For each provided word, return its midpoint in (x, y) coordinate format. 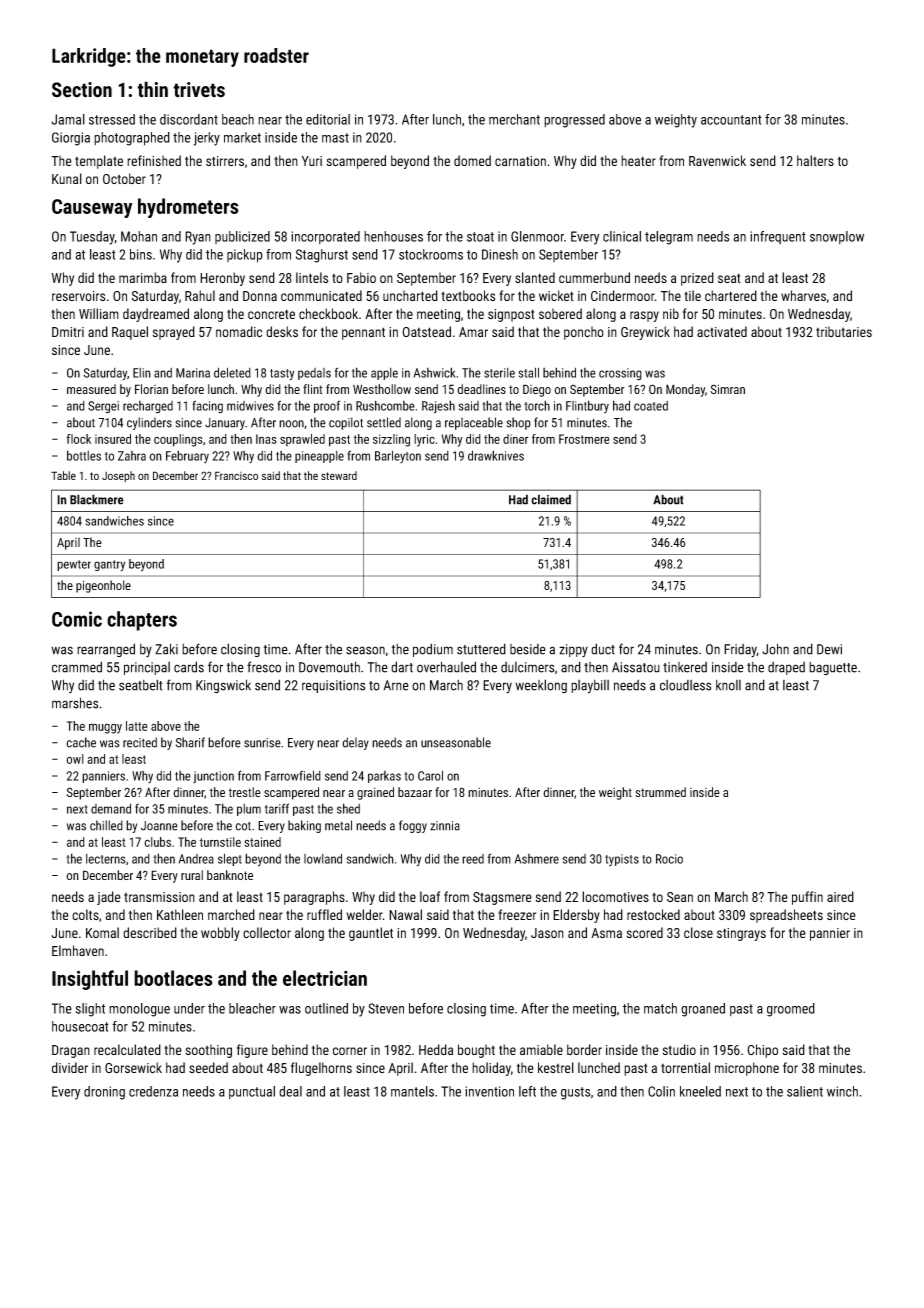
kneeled (700, 1091)
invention (489, 1091)
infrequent (778, 237)
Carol (430, 775)
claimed (551, 499)
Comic (77, 619)
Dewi (829, 649)
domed (472, 160)
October (124, 178)
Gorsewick (133, 1067)
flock (79, 439)
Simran (728, 389)
